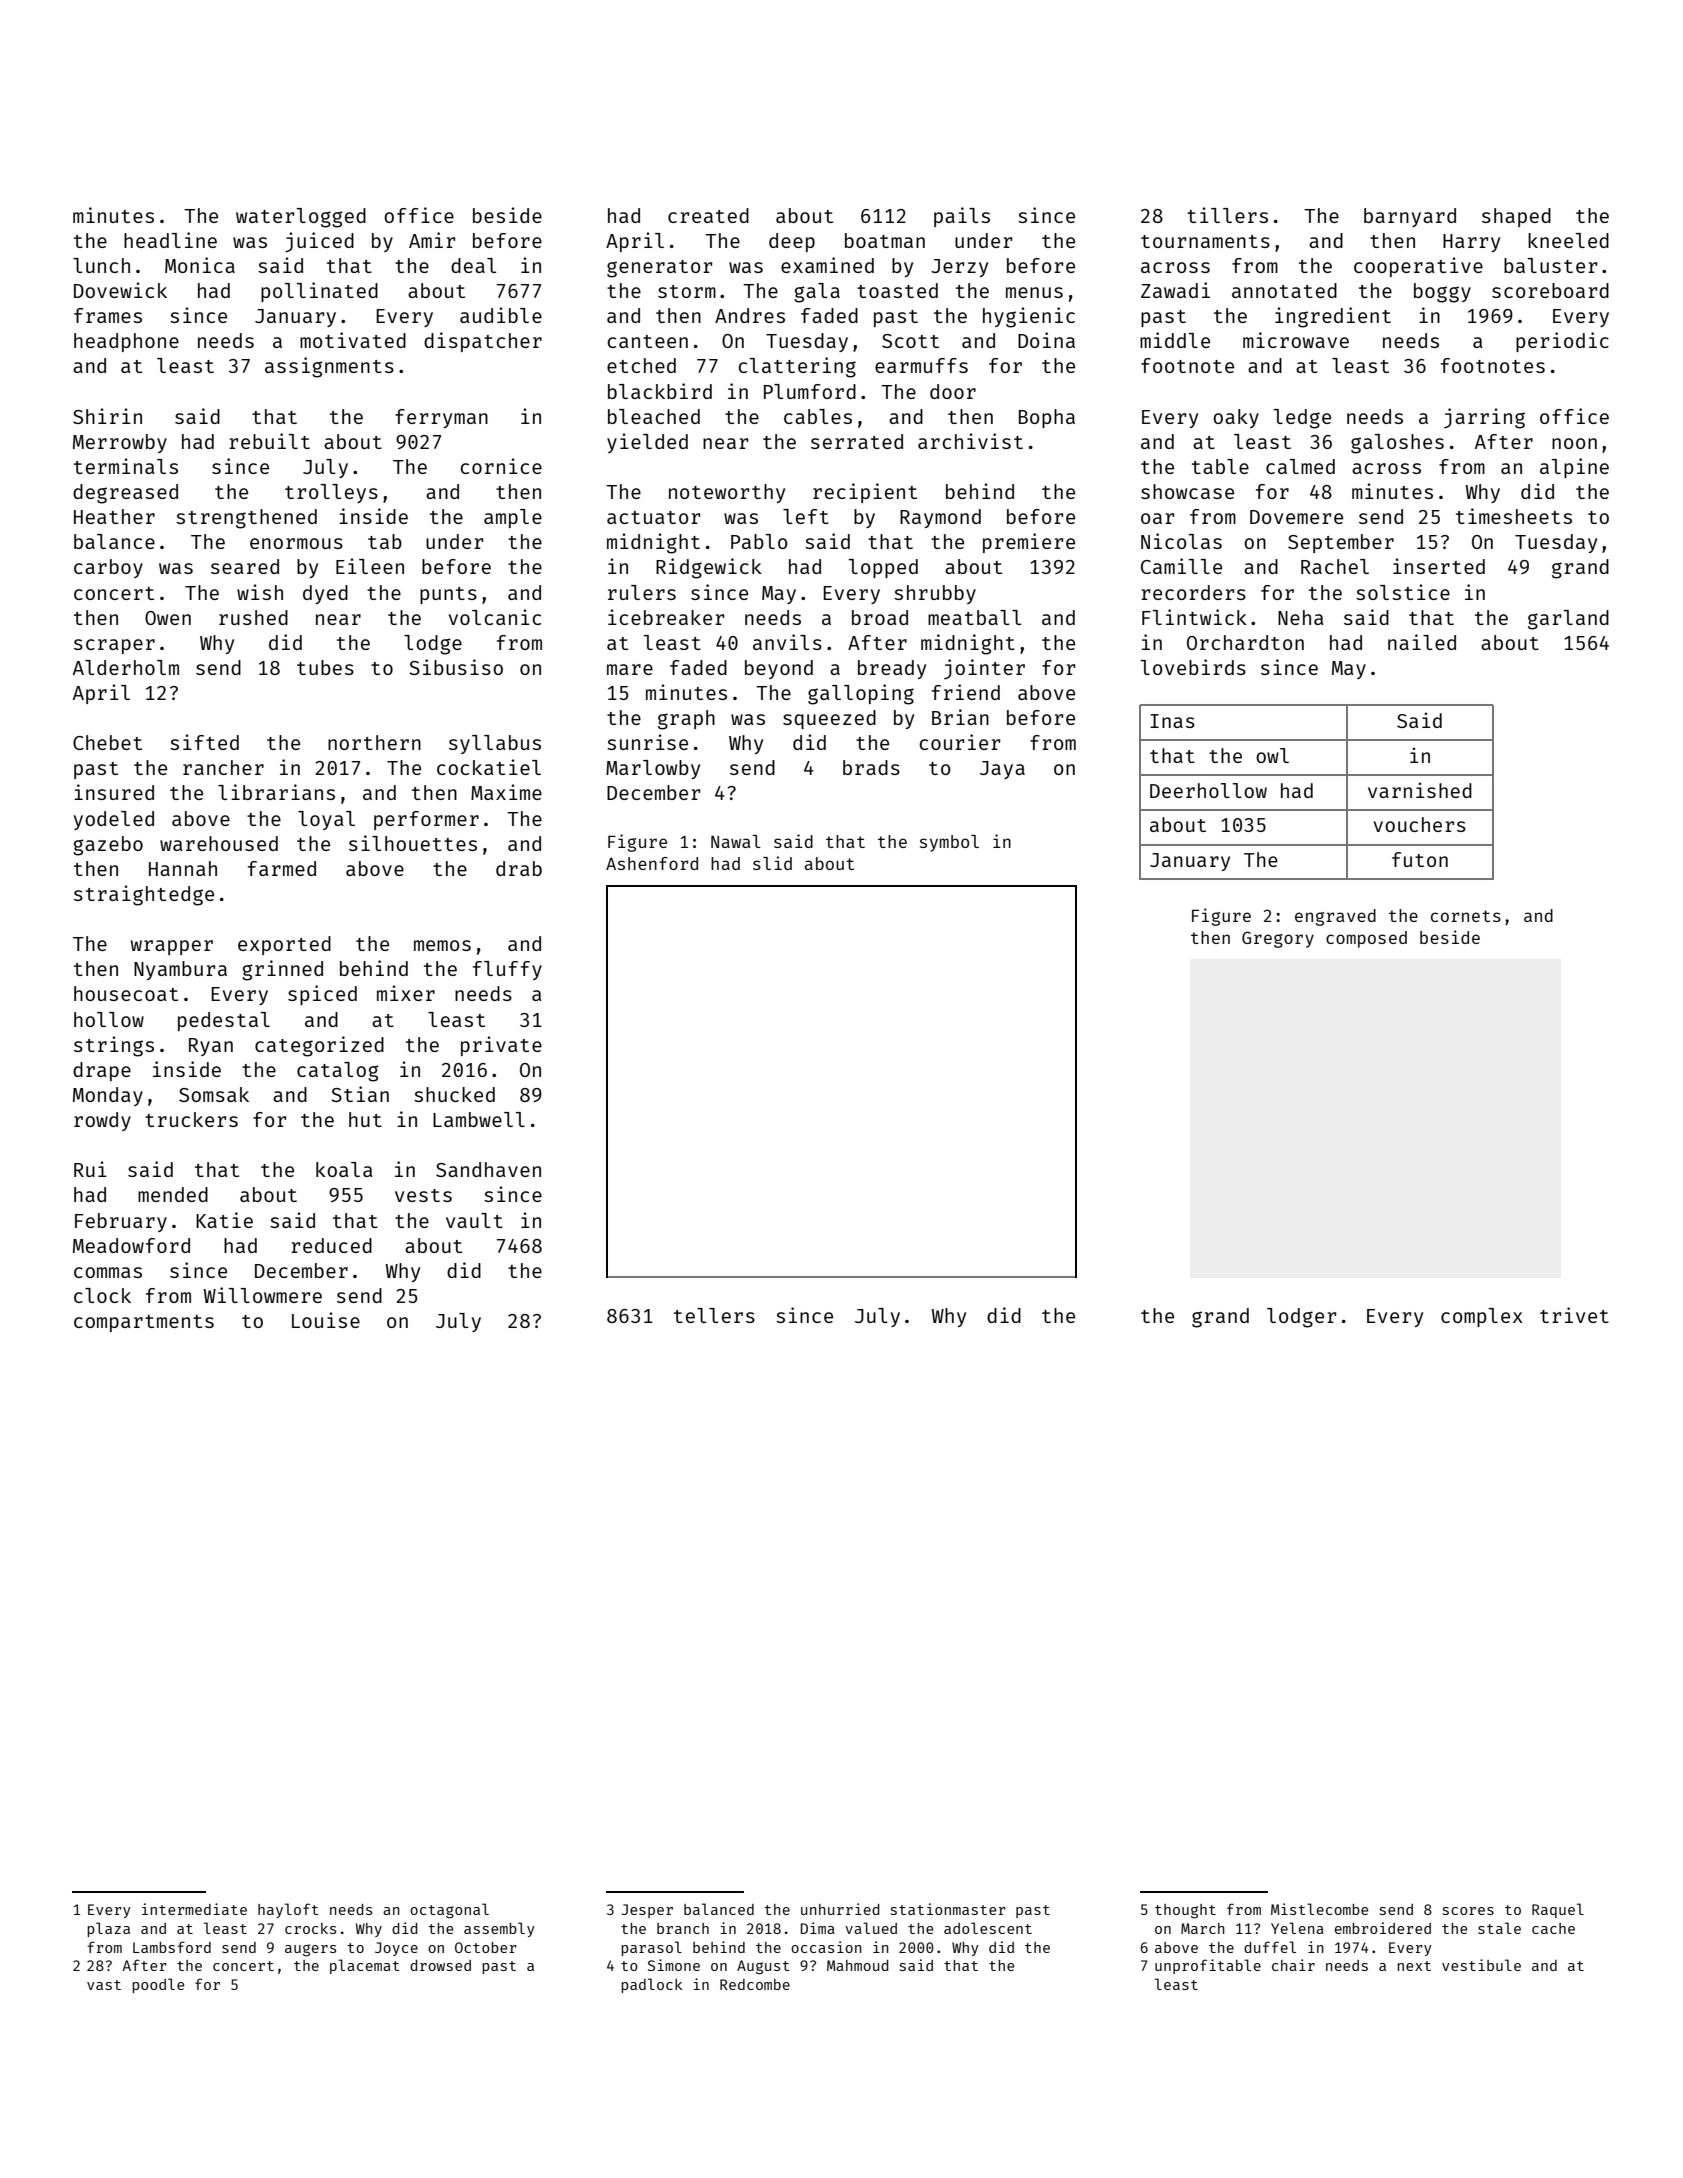  Describe the element at coordinates (1574, 468) in the screenshot. I see `alpine` at that location.
